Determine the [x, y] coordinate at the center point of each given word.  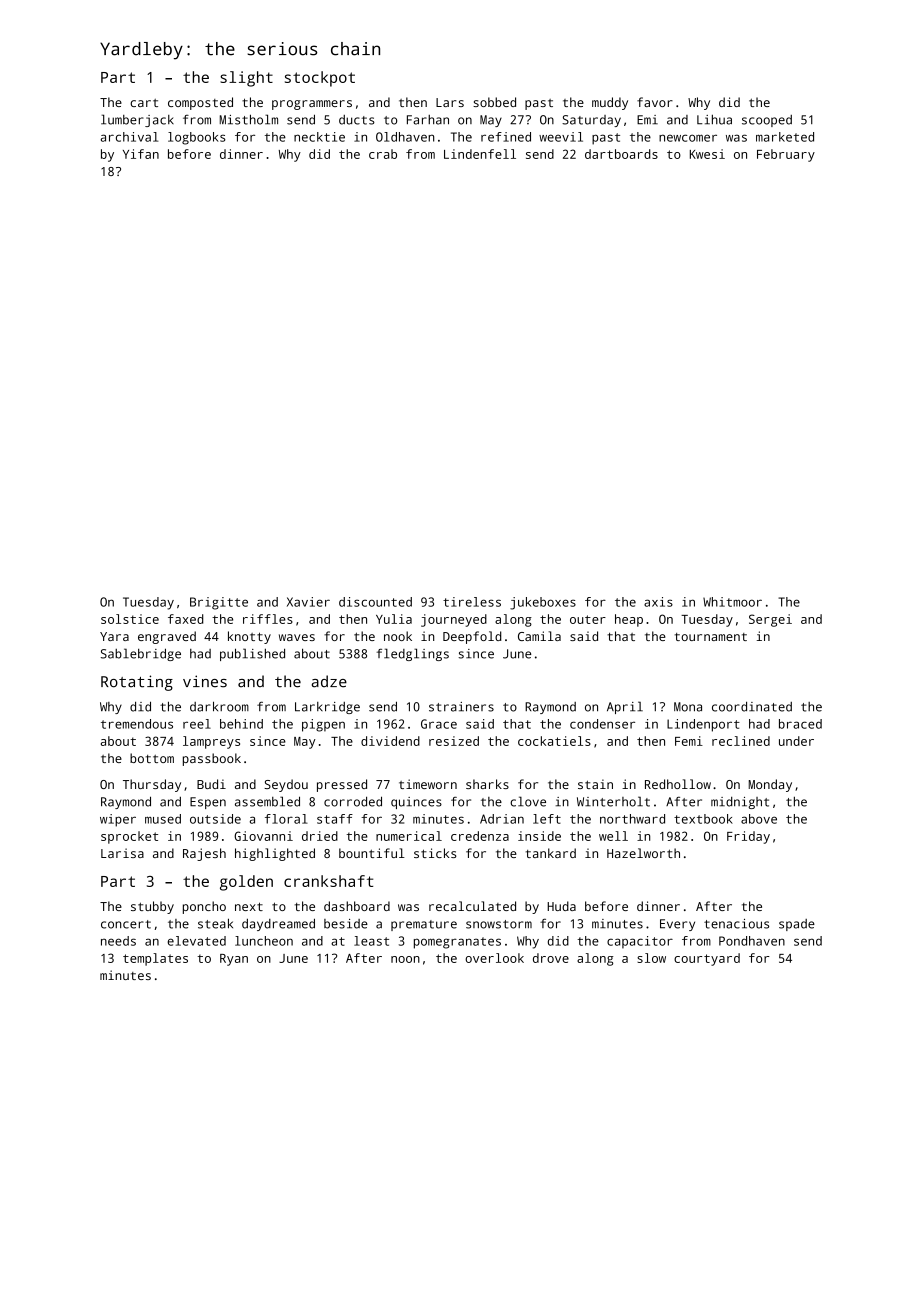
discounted [375, 602]
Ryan [234, 960]
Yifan [141, 154]
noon [405, 959]
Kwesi [707, 154]
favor [655, 102]
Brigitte [219, 603]
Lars [450, 102]
